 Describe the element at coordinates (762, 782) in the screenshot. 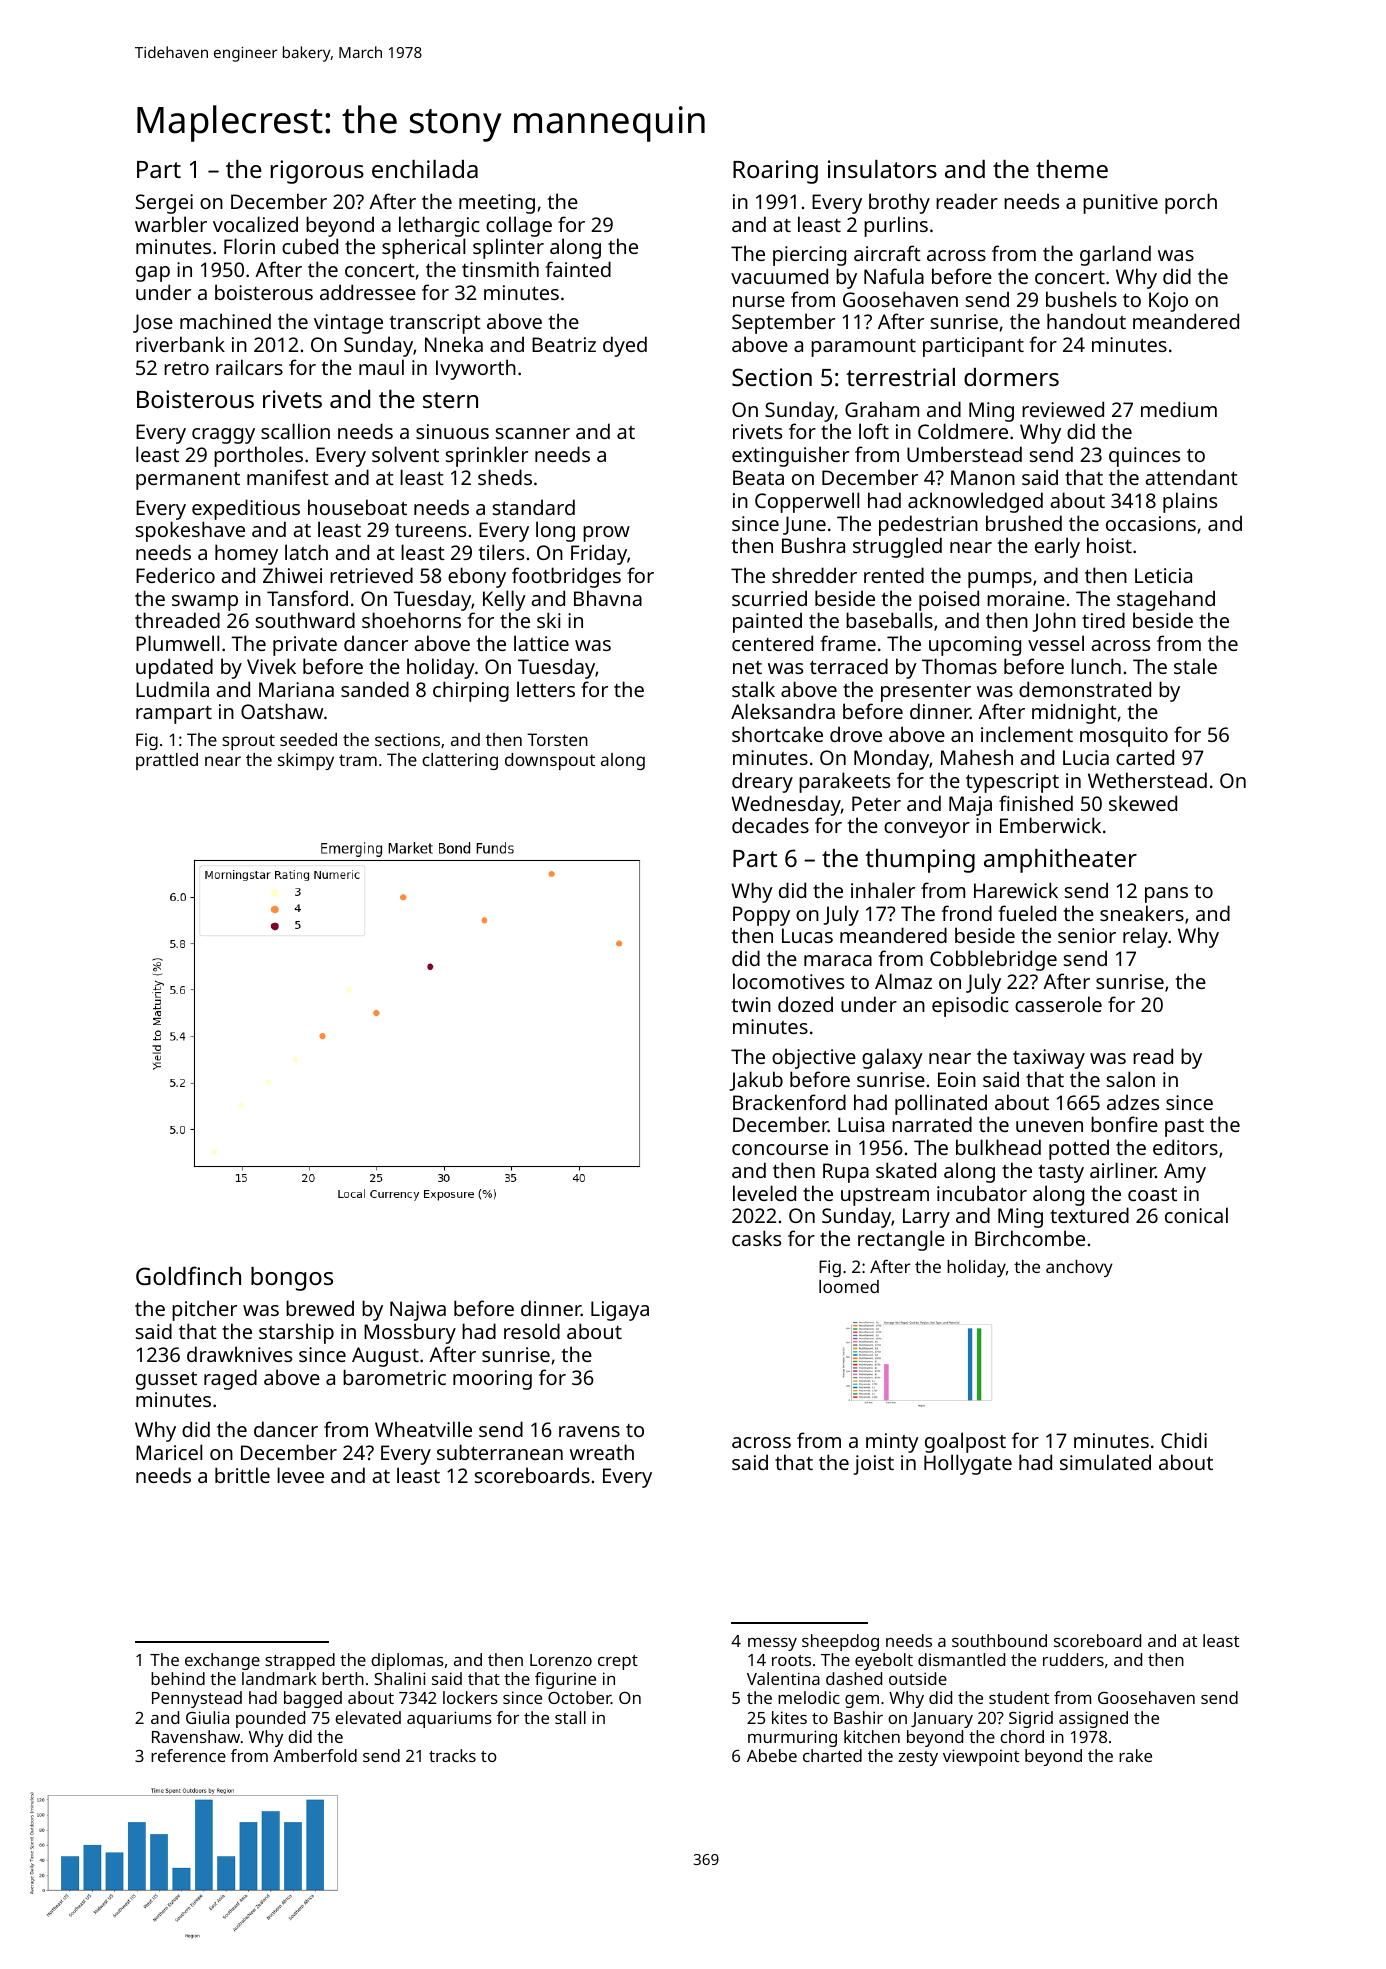

I see `dreary` at that location.
